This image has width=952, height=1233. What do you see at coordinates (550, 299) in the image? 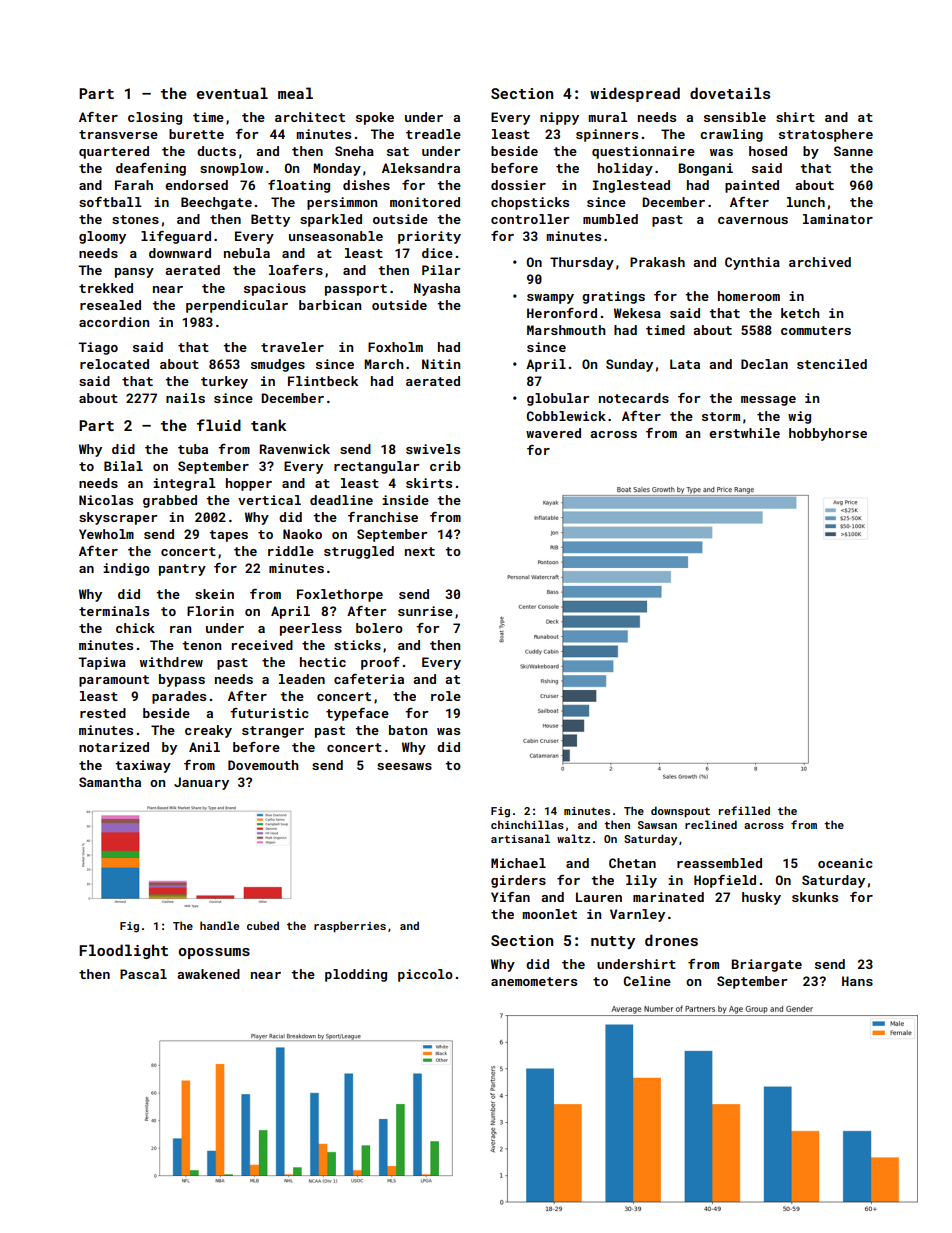
I see `swampy` at bounding box center [550, 299].
